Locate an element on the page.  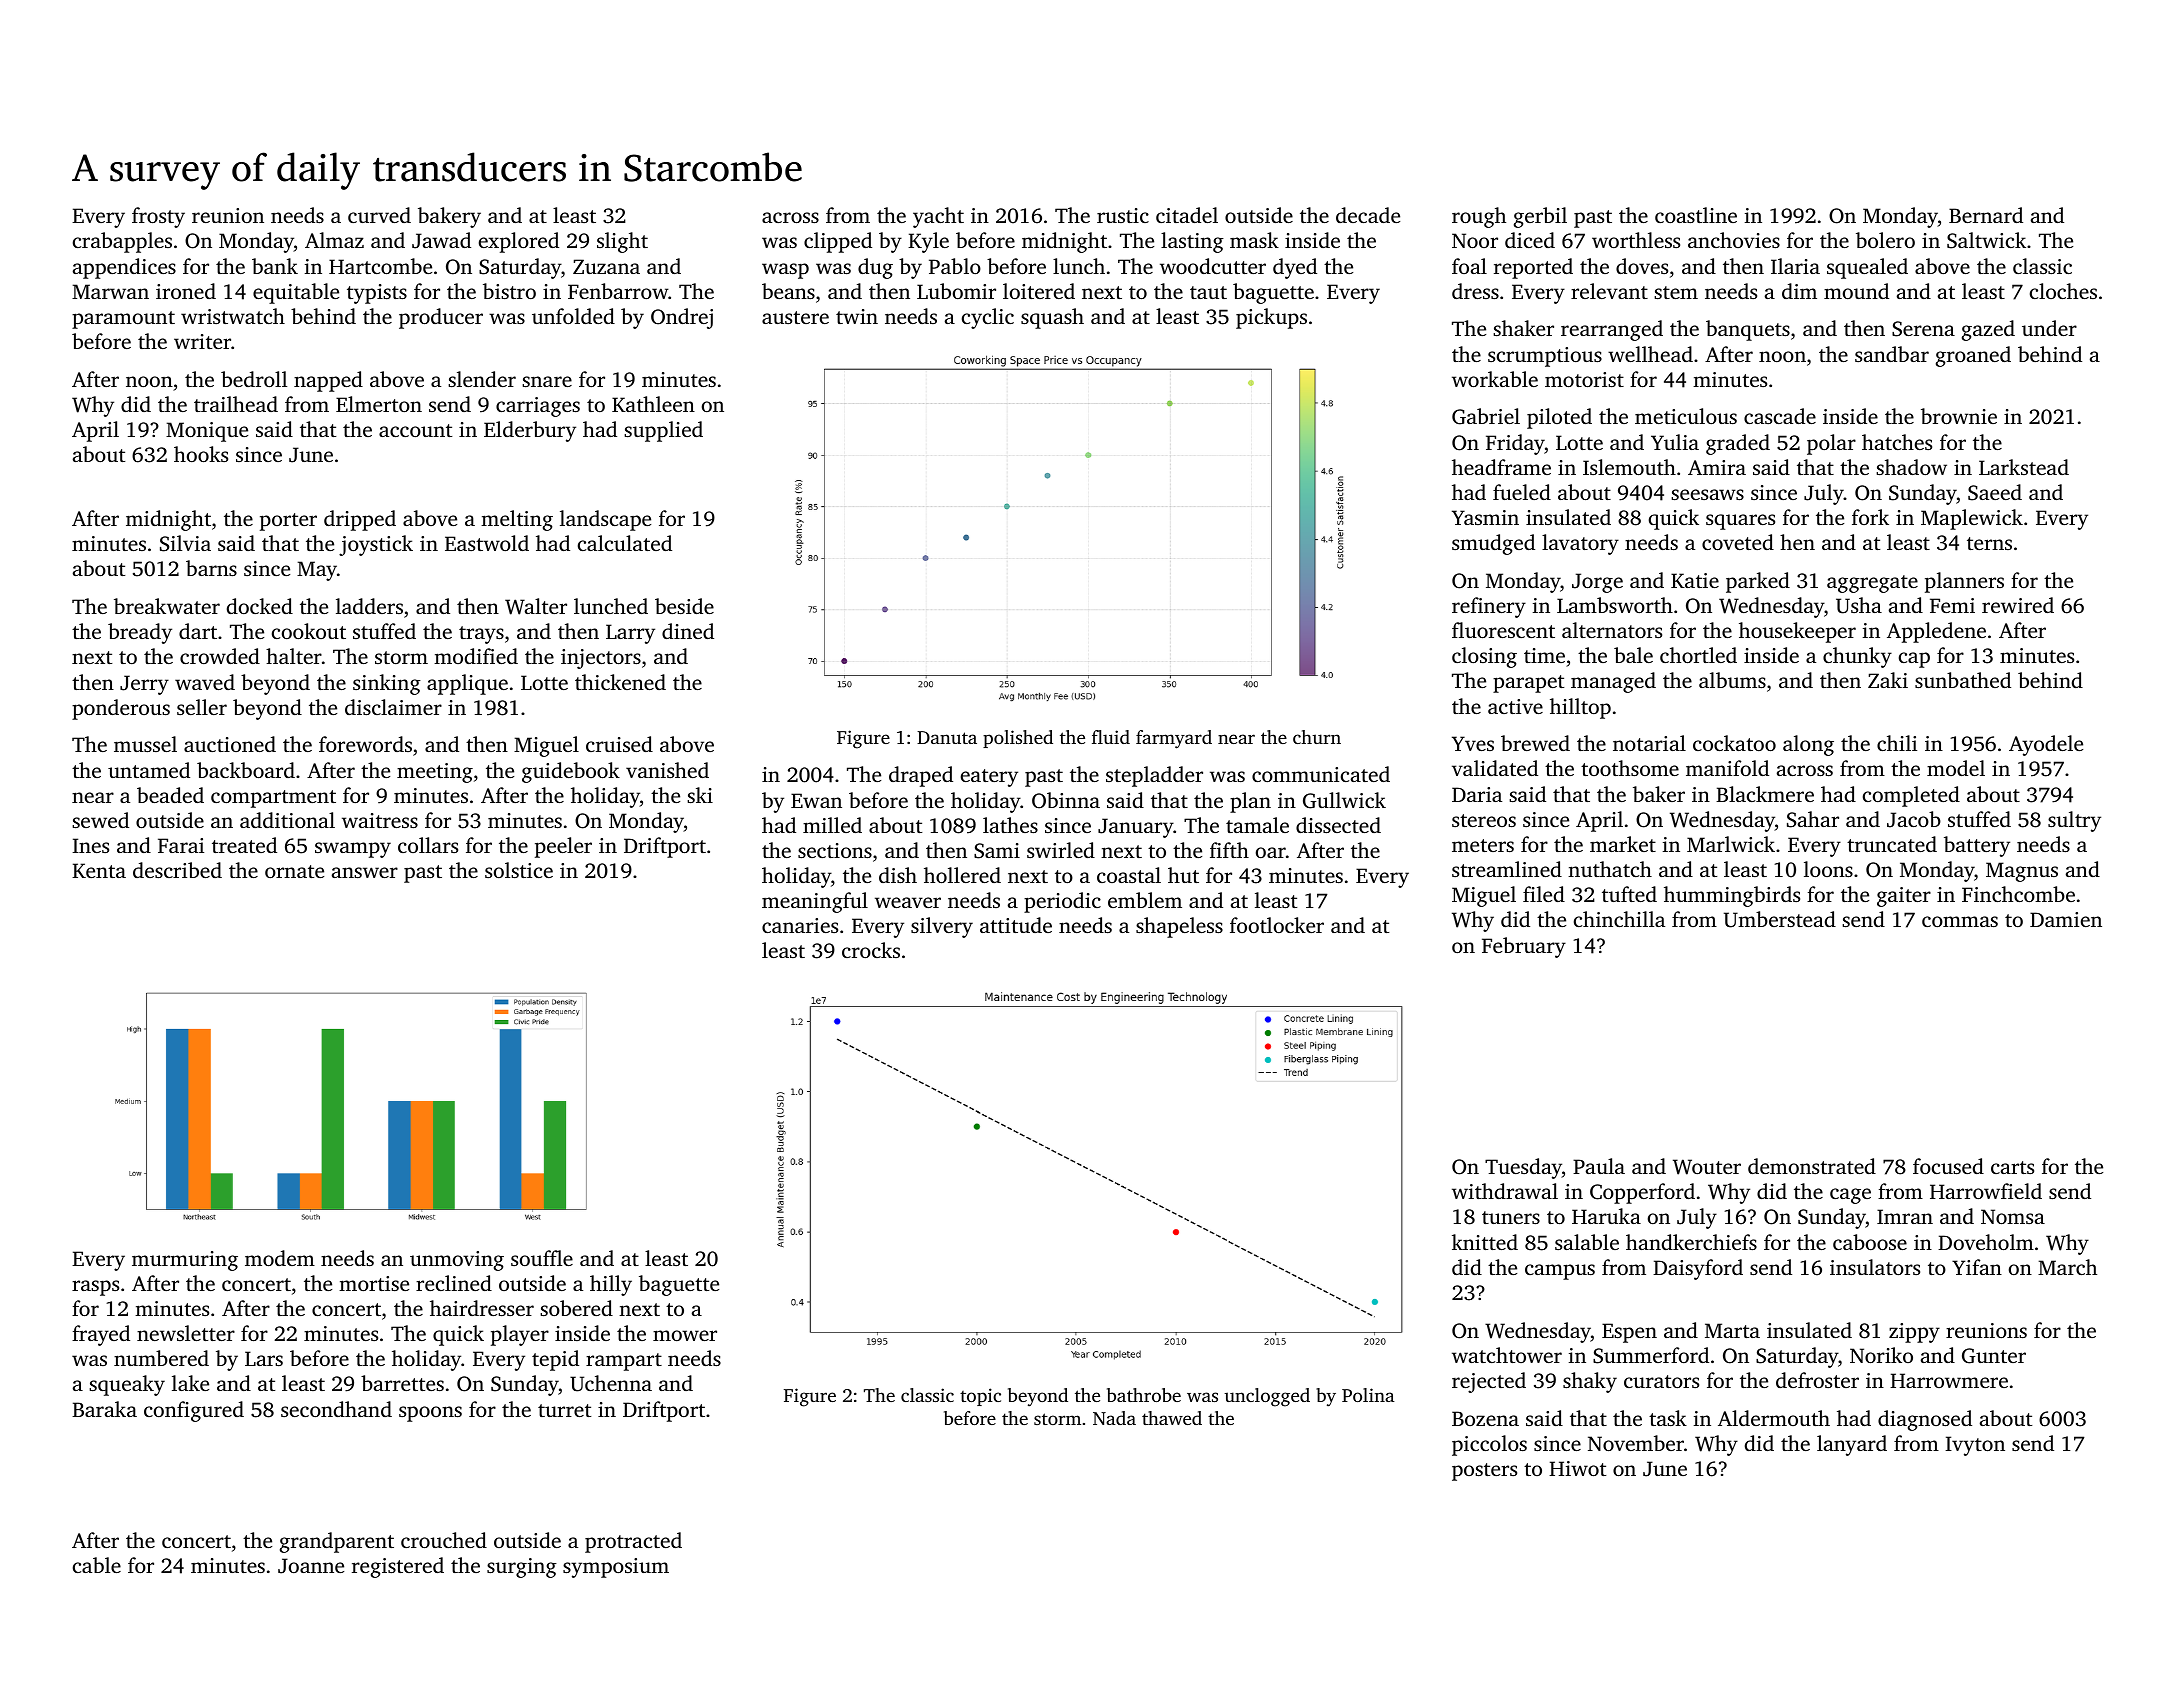
Baraka is located at coordinates (104, 1409).
